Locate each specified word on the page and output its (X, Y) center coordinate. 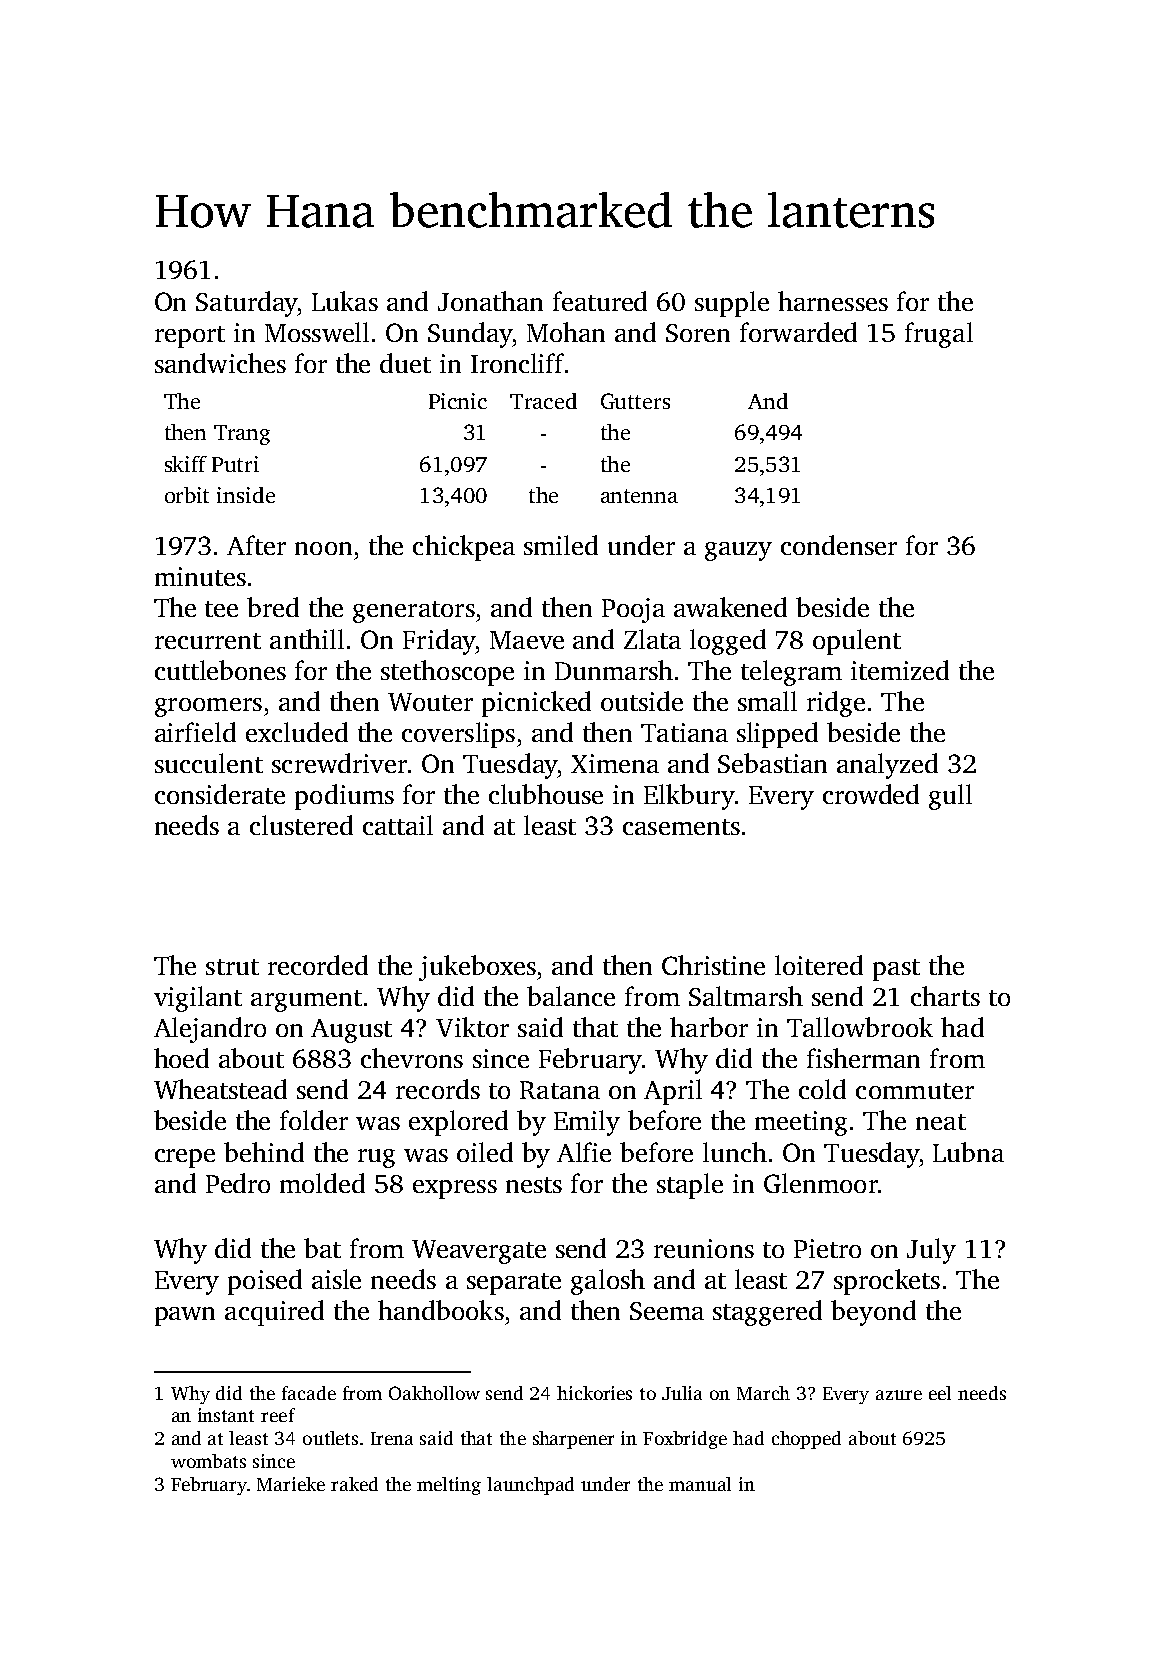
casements (681, 827)
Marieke (291, 1484)
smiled (561, 545)
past (896, 970)
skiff (186, 464)
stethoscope (447, 673)
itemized (900, 670)
